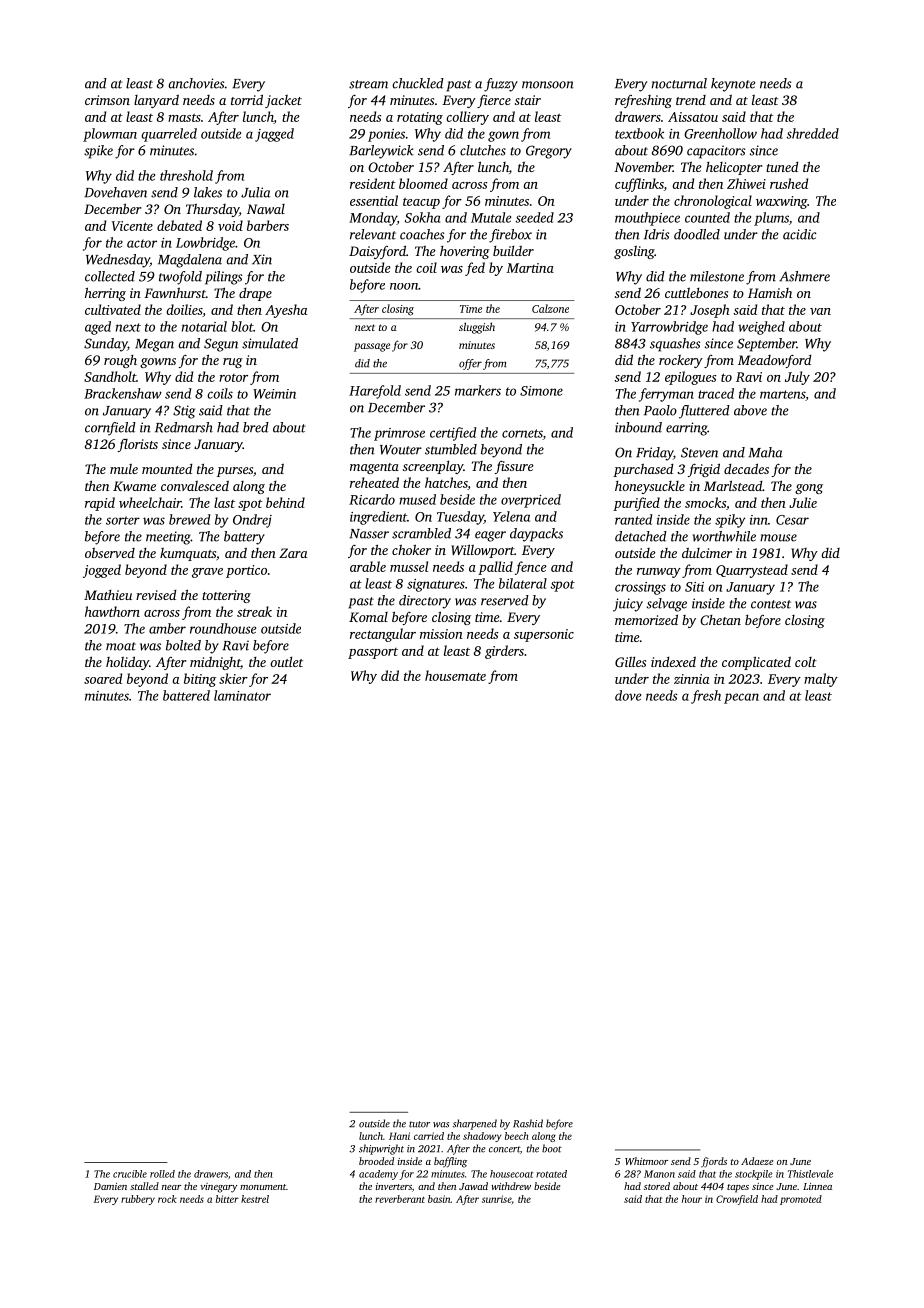 The image size is (924, 1308). What do you see at coordinates (255, 1199) in the screenshot?
I see `kestrel` at bounding box center [255, 1199].
